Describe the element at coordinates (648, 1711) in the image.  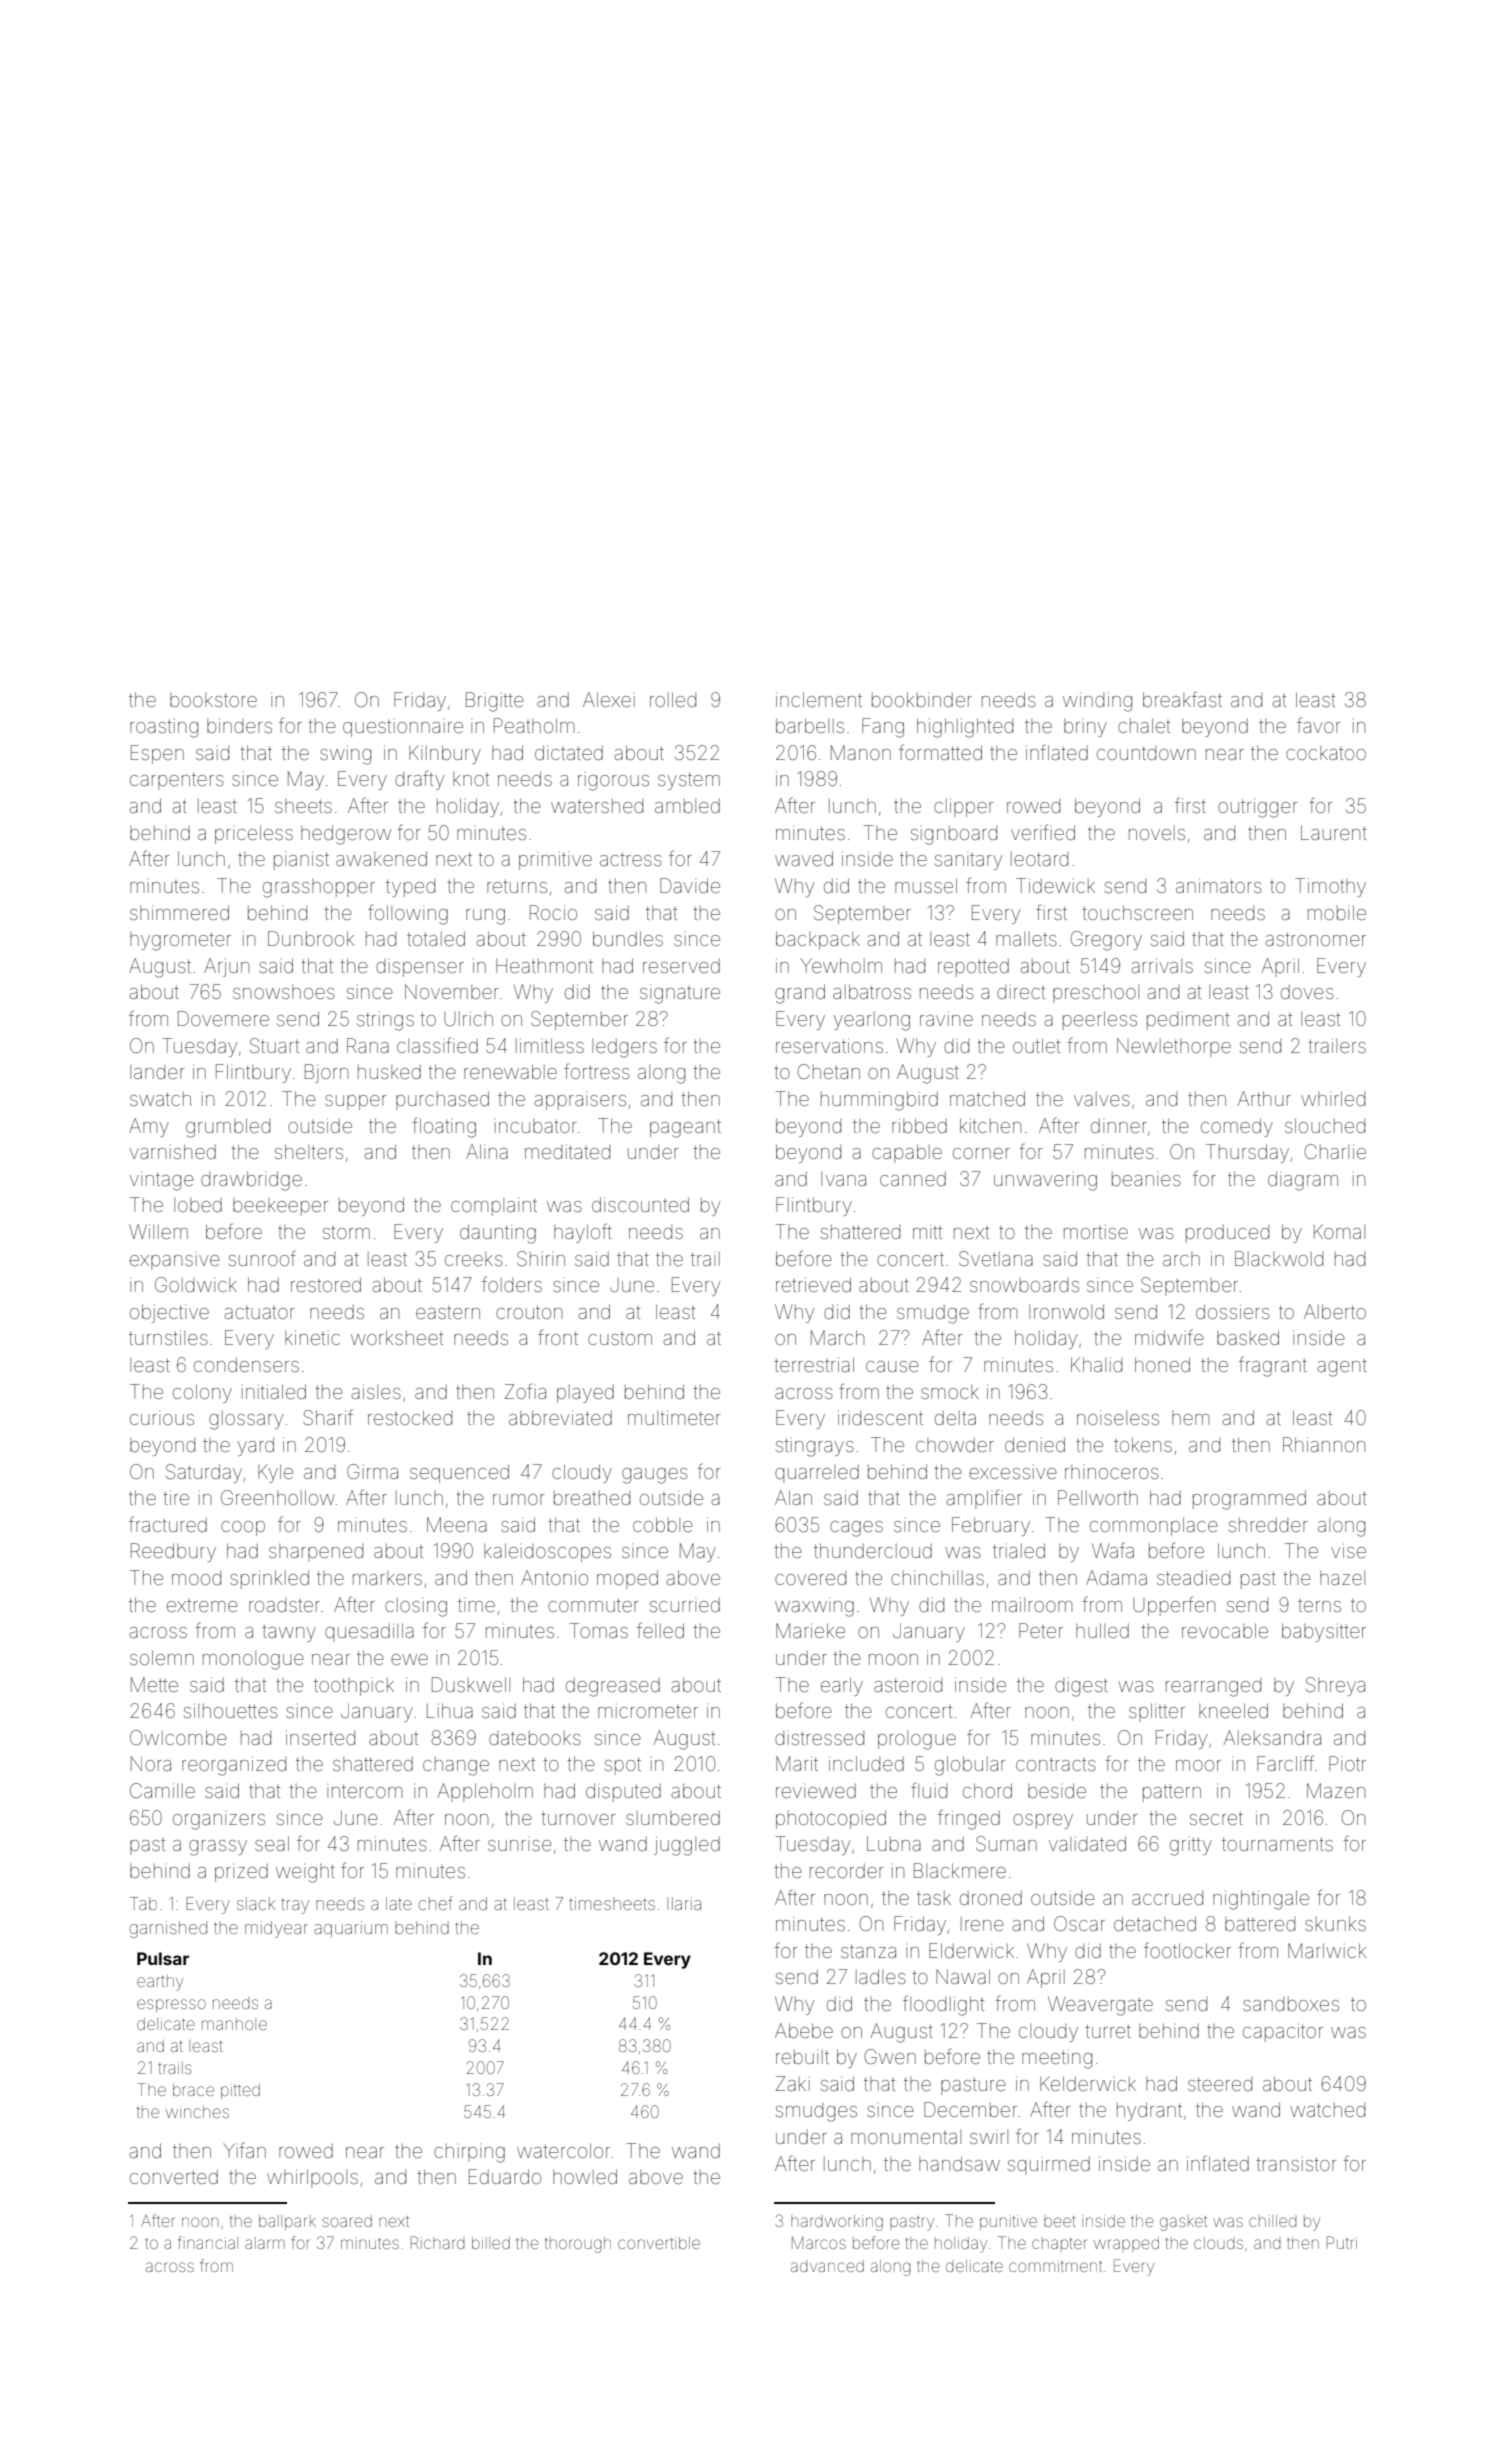
I see `micrometer` at that location.
